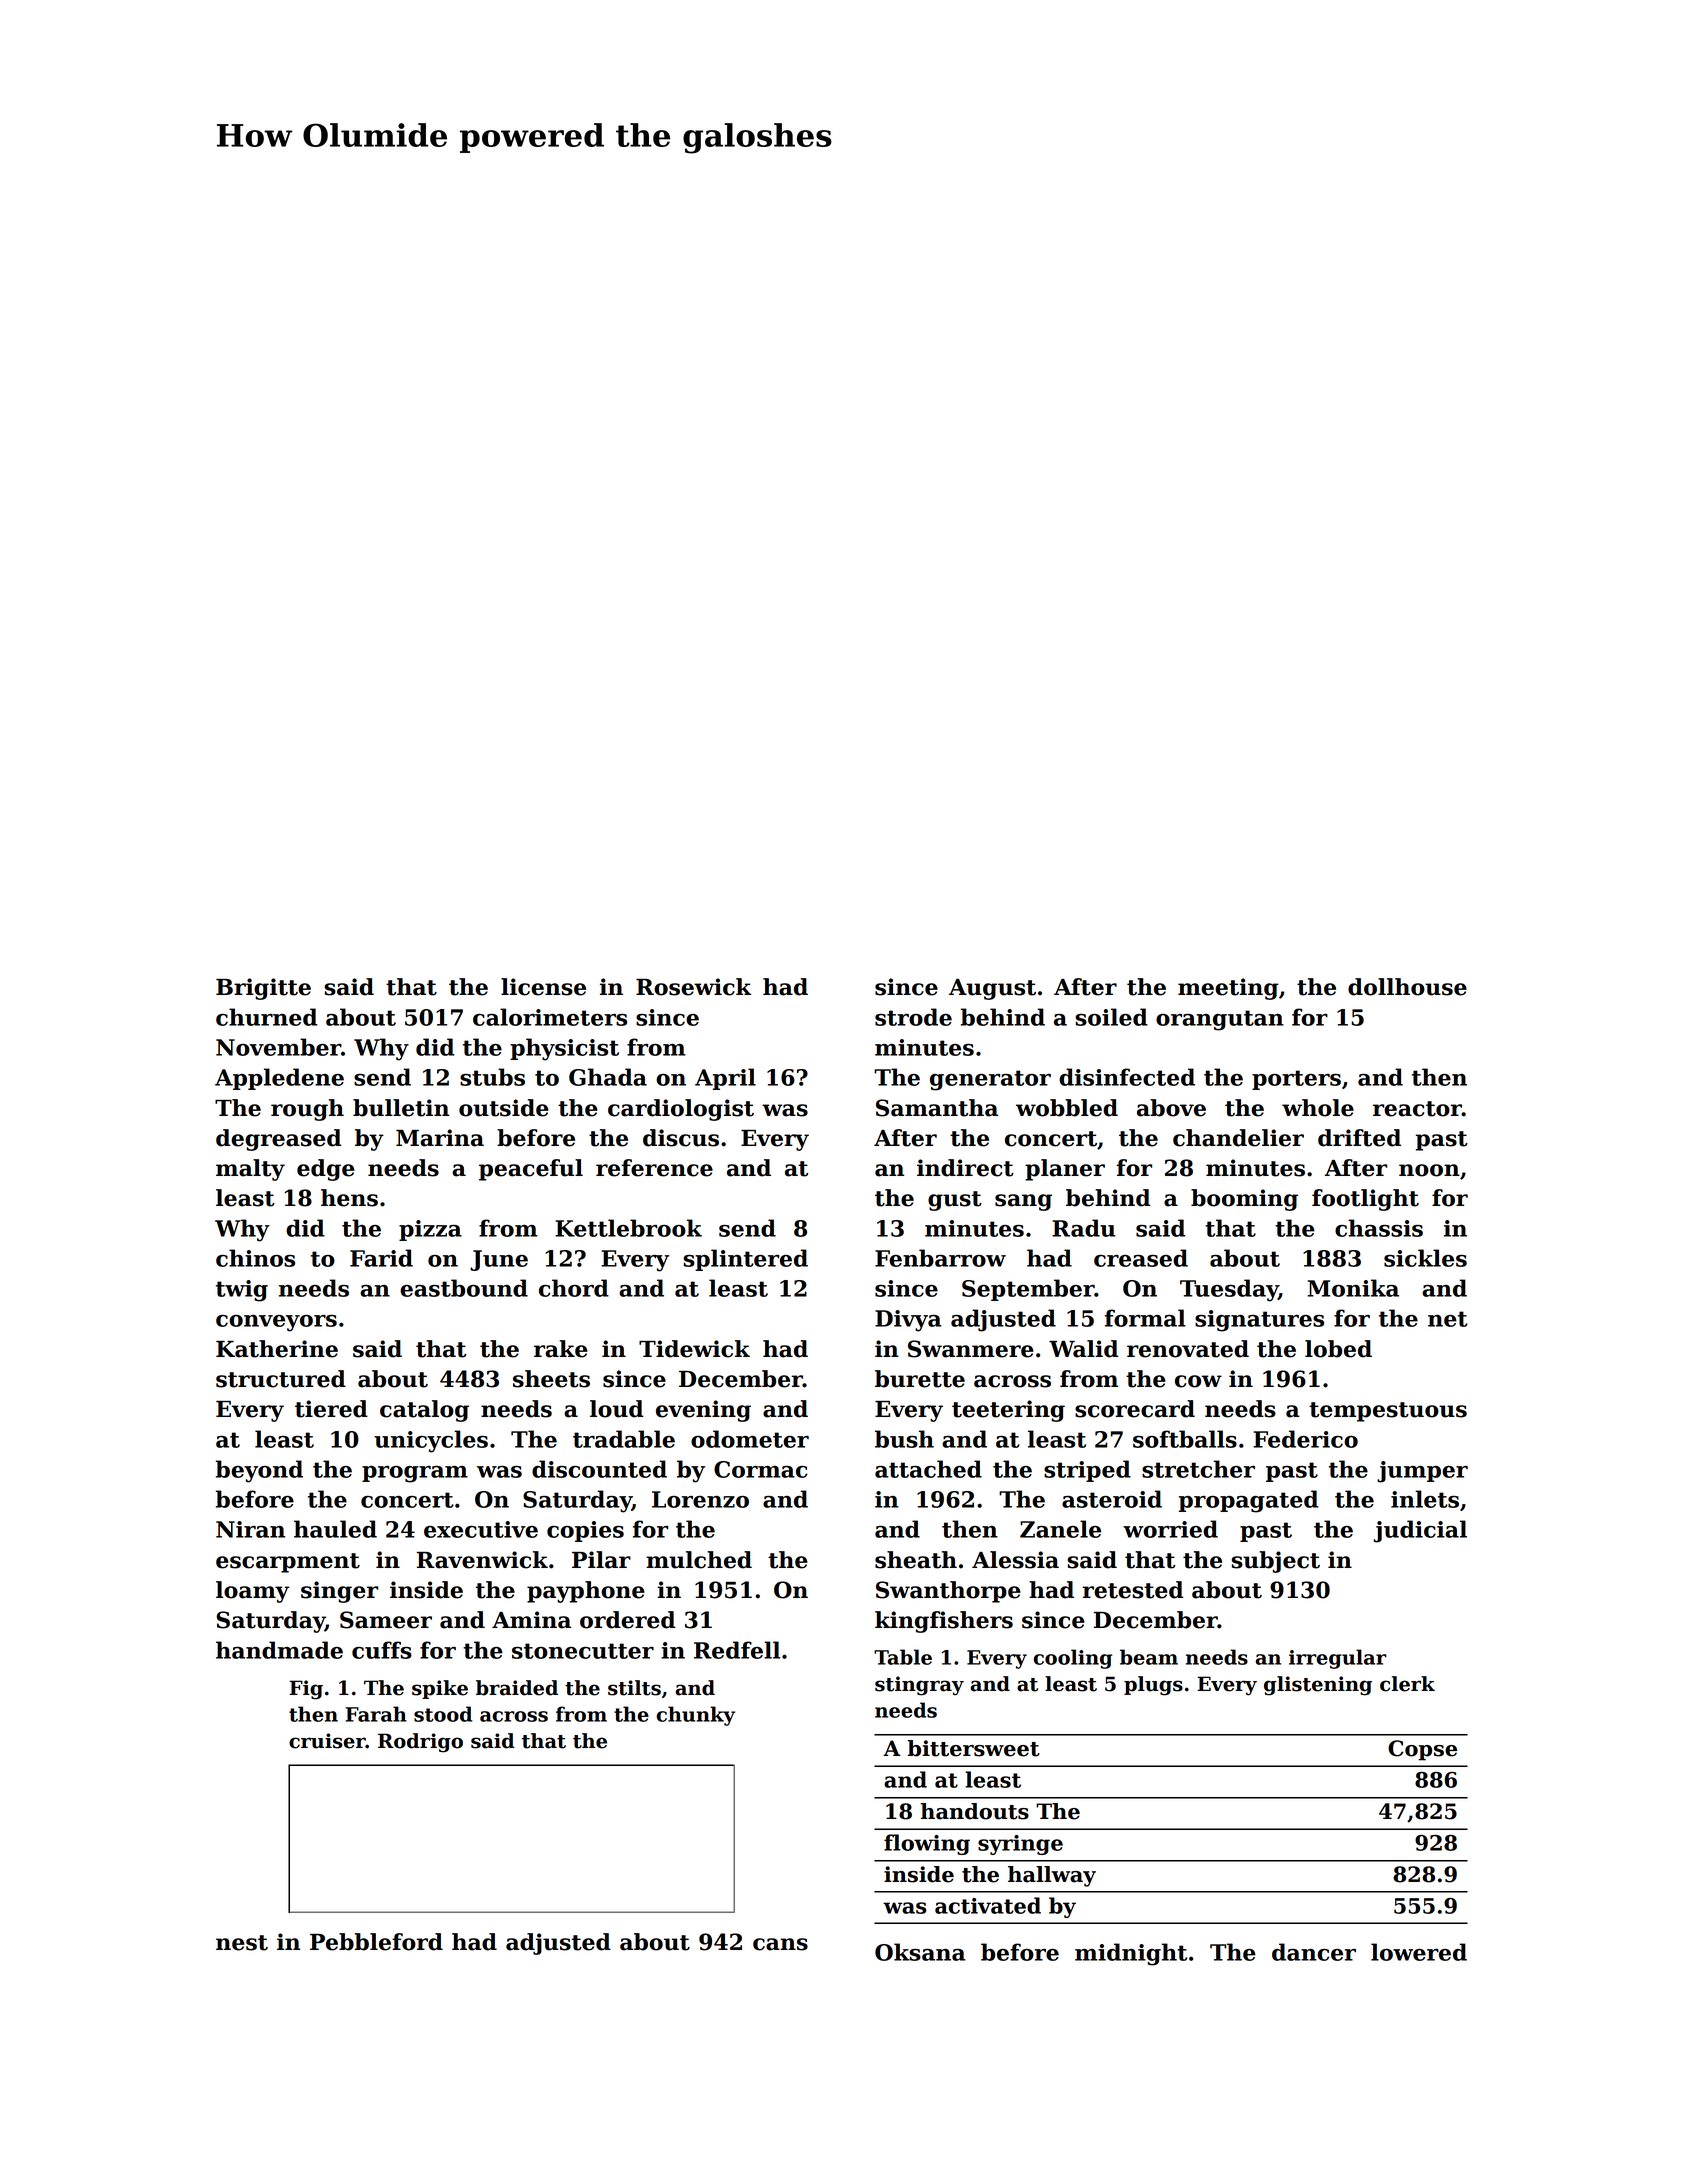 The height and width of the page is (2178, 1683). Describe the element at coordinates (965, 1168) in the page. I see `indirect` at that location.
